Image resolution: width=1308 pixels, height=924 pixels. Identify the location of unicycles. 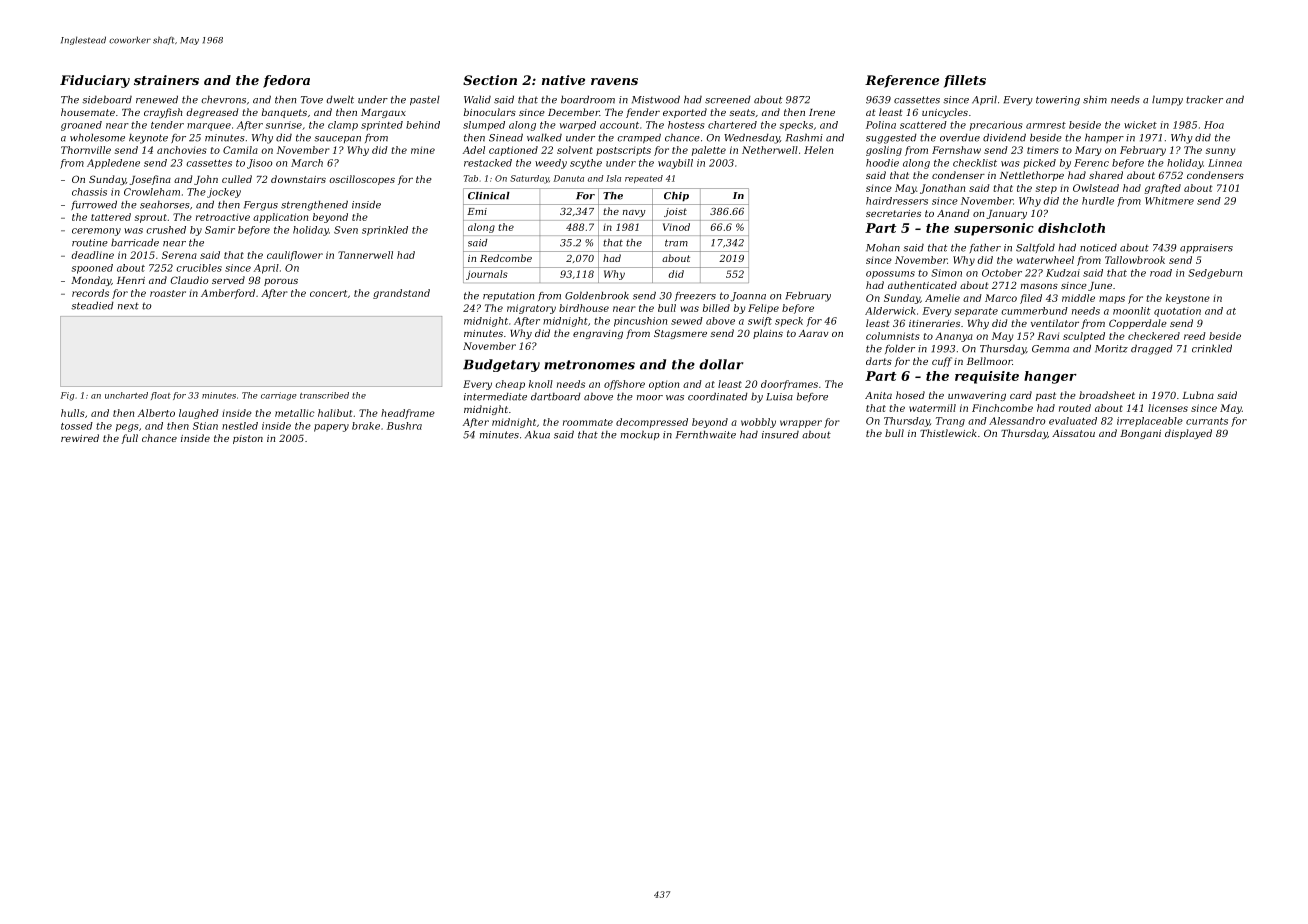
(945, 113).
